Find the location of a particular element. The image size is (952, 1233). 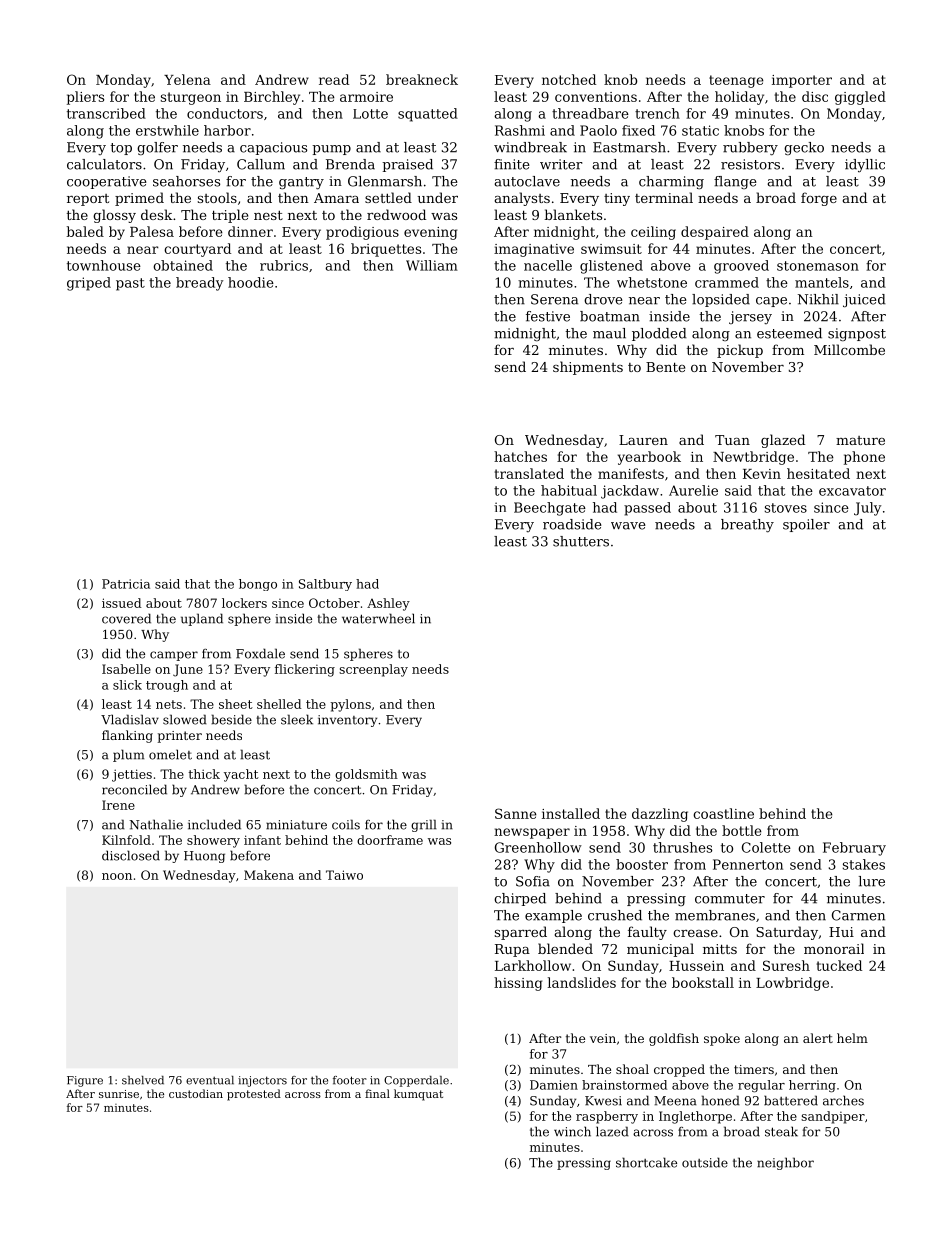

Yelena is located at coordinates (187, 79).
